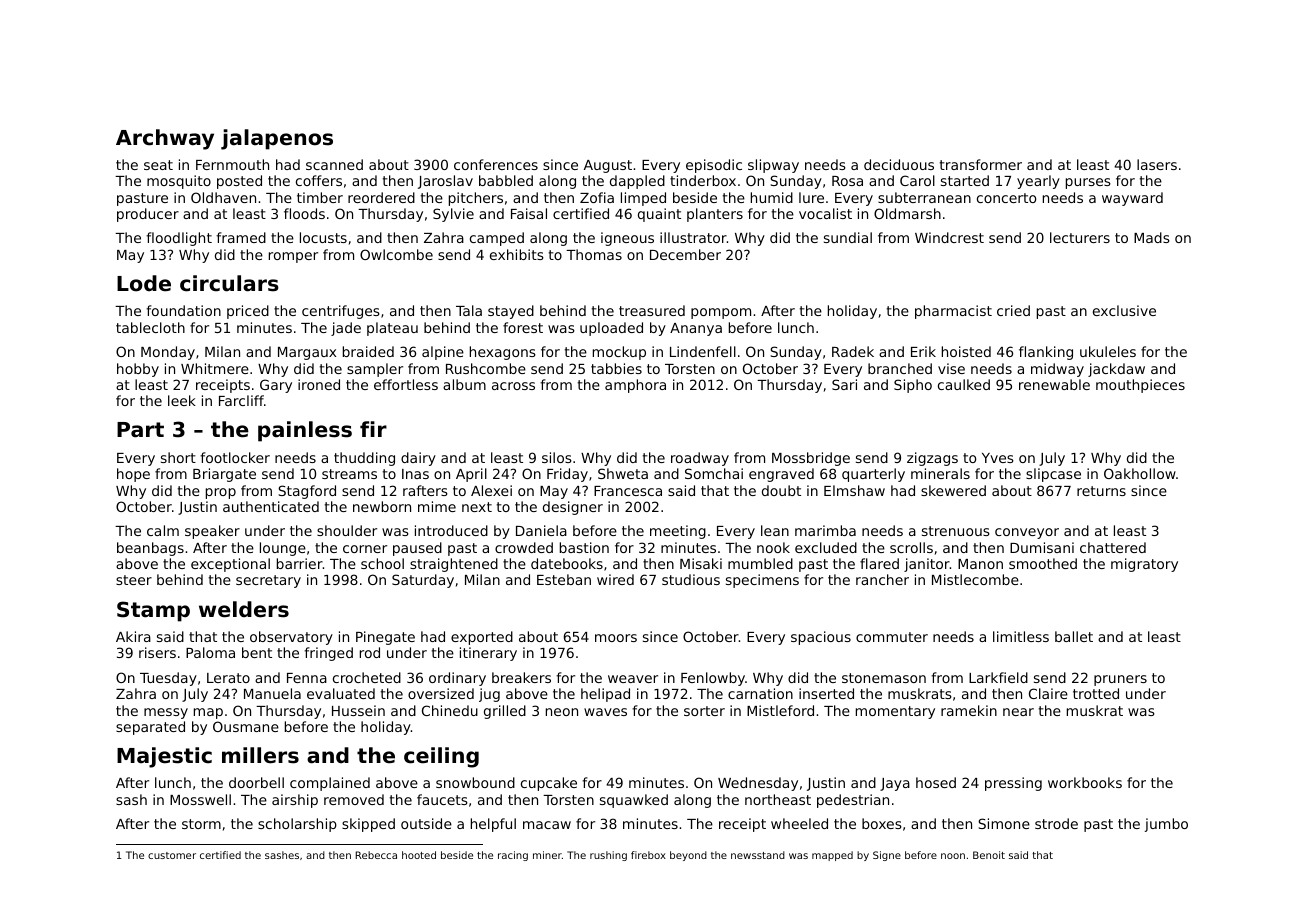 The height and width of the screenshot is (924, 1308). Describe the element at coordinates (714, 473) in the screenshot. I see `Somchai` at that location.
